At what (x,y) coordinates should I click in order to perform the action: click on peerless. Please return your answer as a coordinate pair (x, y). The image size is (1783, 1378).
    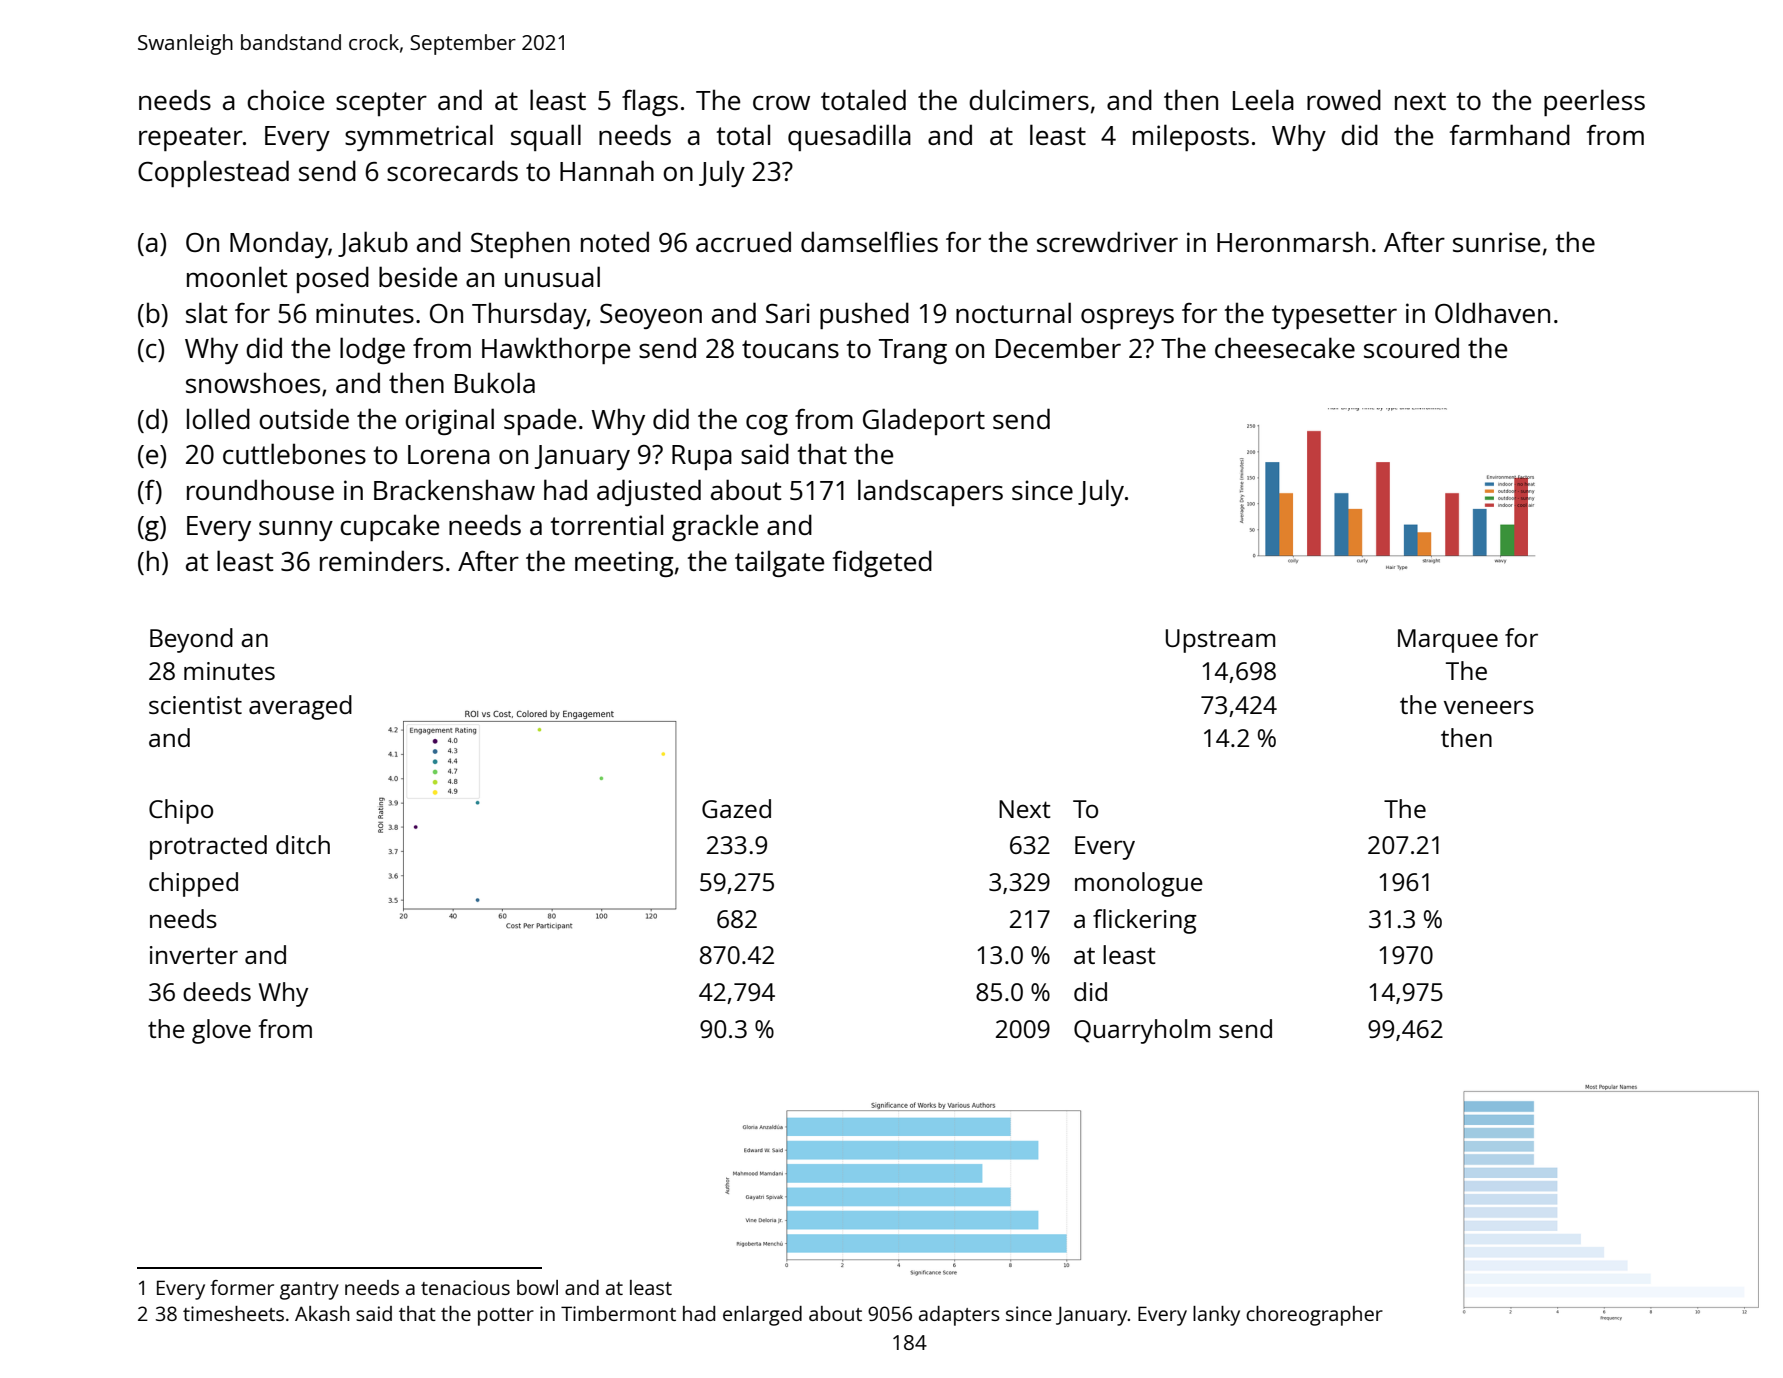
    Looking at the image, I should click on (1594, 102).
